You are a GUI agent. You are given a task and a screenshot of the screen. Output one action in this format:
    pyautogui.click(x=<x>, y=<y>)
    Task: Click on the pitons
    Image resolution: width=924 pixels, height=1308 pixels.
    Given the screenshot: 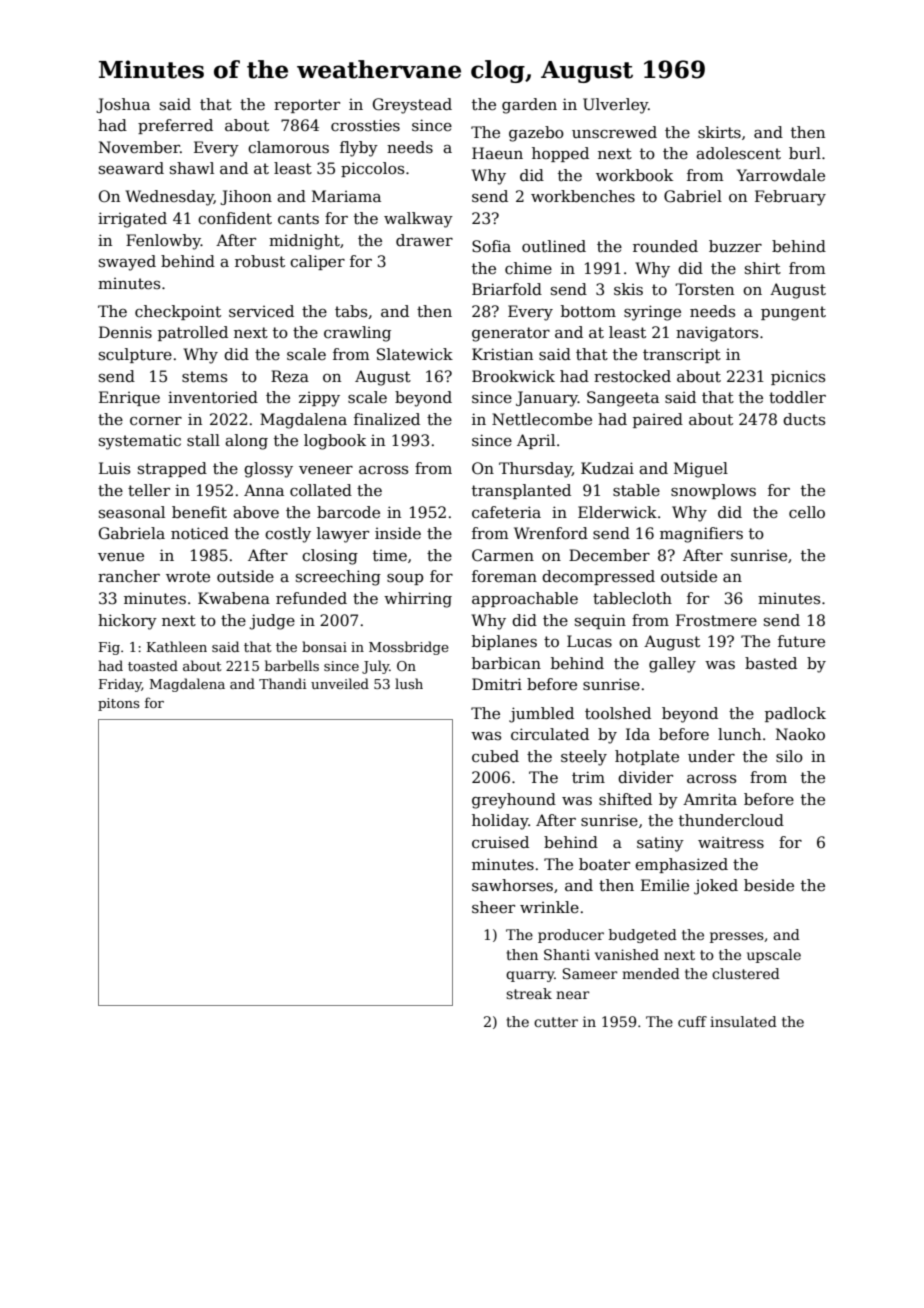 What is the action you would take?
    pyautogui.click(x=119, y=704)
